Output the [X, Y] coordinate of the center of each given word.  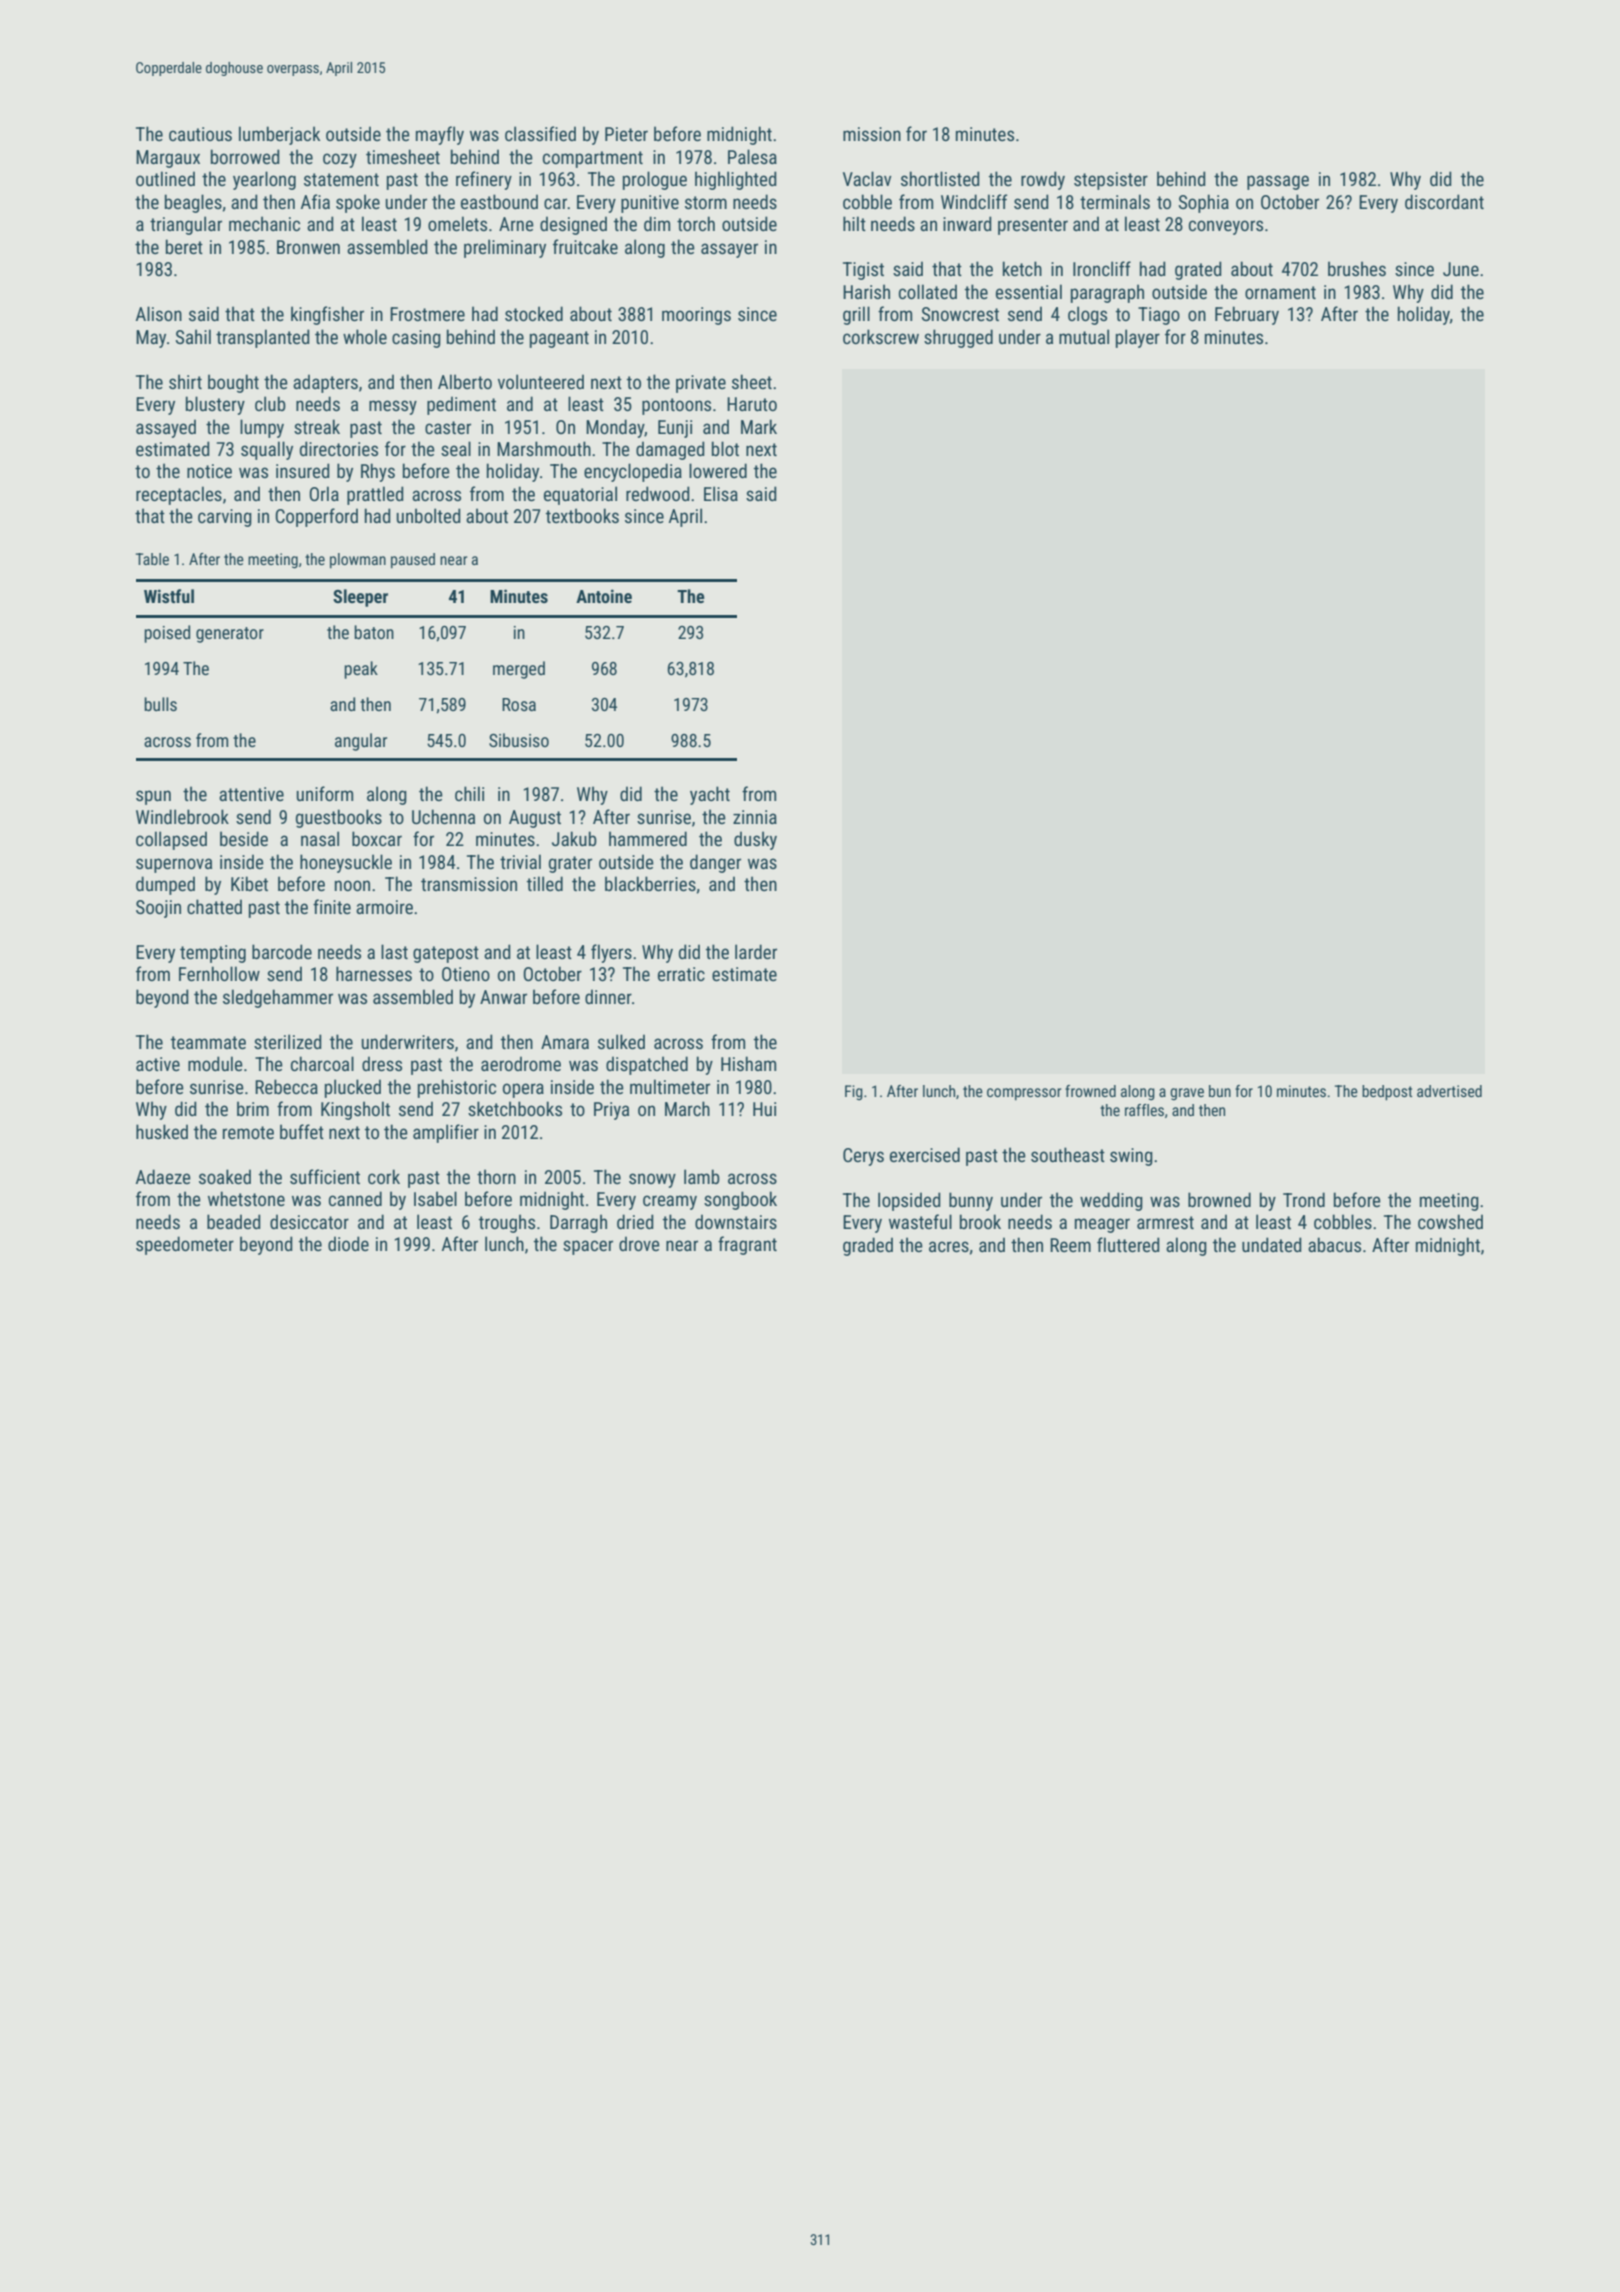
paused [413, 560]
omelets [457, 223]
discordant [1444, 201]
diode [348, 1243]
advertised [1449, 1091]
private [701, 384]
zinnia [755, 817]
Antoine [604, 596]
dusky [755, 840]
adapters [325, 383]
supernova [174, 865]
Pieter [626, 134]
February [1247, 315]
